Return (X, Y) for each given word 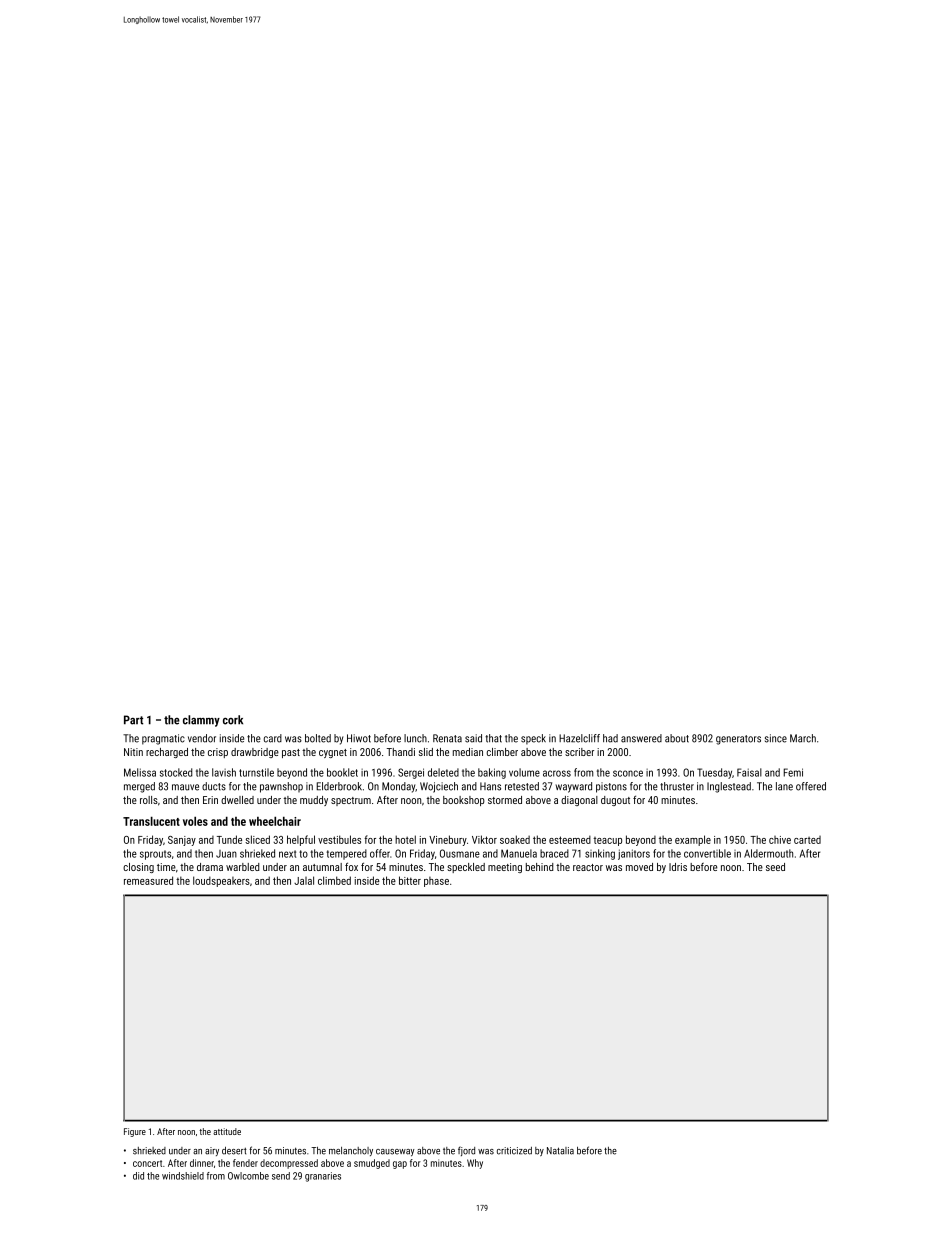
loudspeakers (221, 881)
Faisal (749, 772)
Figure (135, 1132)
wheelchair (275, 821)
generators (738, 740)
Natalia (560, 1151)
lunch (415, 738)
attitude (227, 1131)
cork (233, 720)
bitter (410, 880)
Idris (678, 867)
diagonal (579, 801)
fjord (466, 1151)
